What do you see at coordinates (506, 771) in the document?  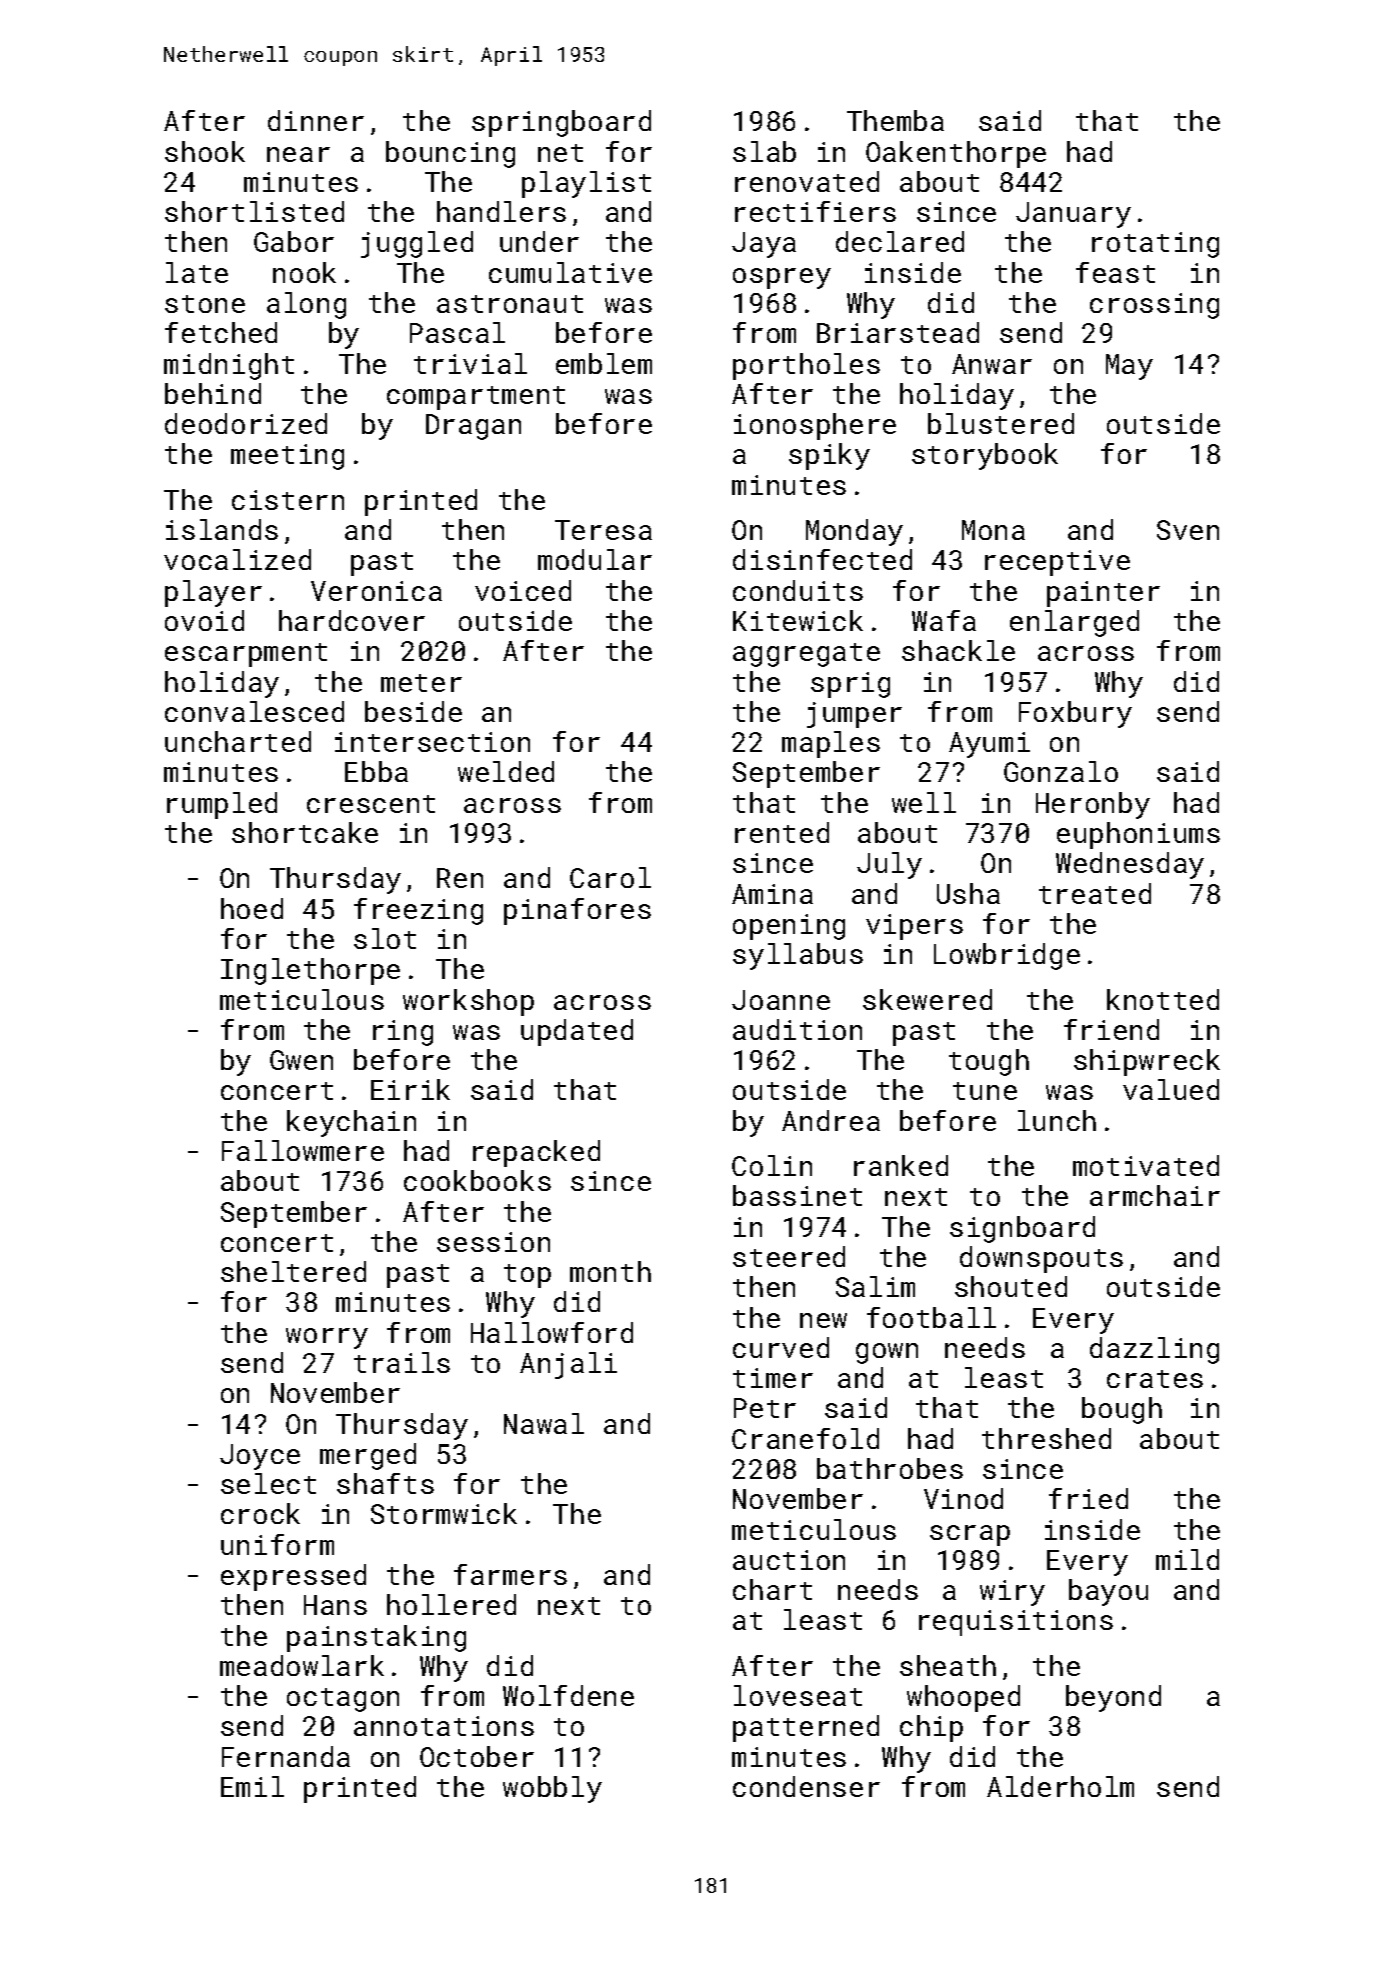 I see `welded` at bounding box center [506, 771].
